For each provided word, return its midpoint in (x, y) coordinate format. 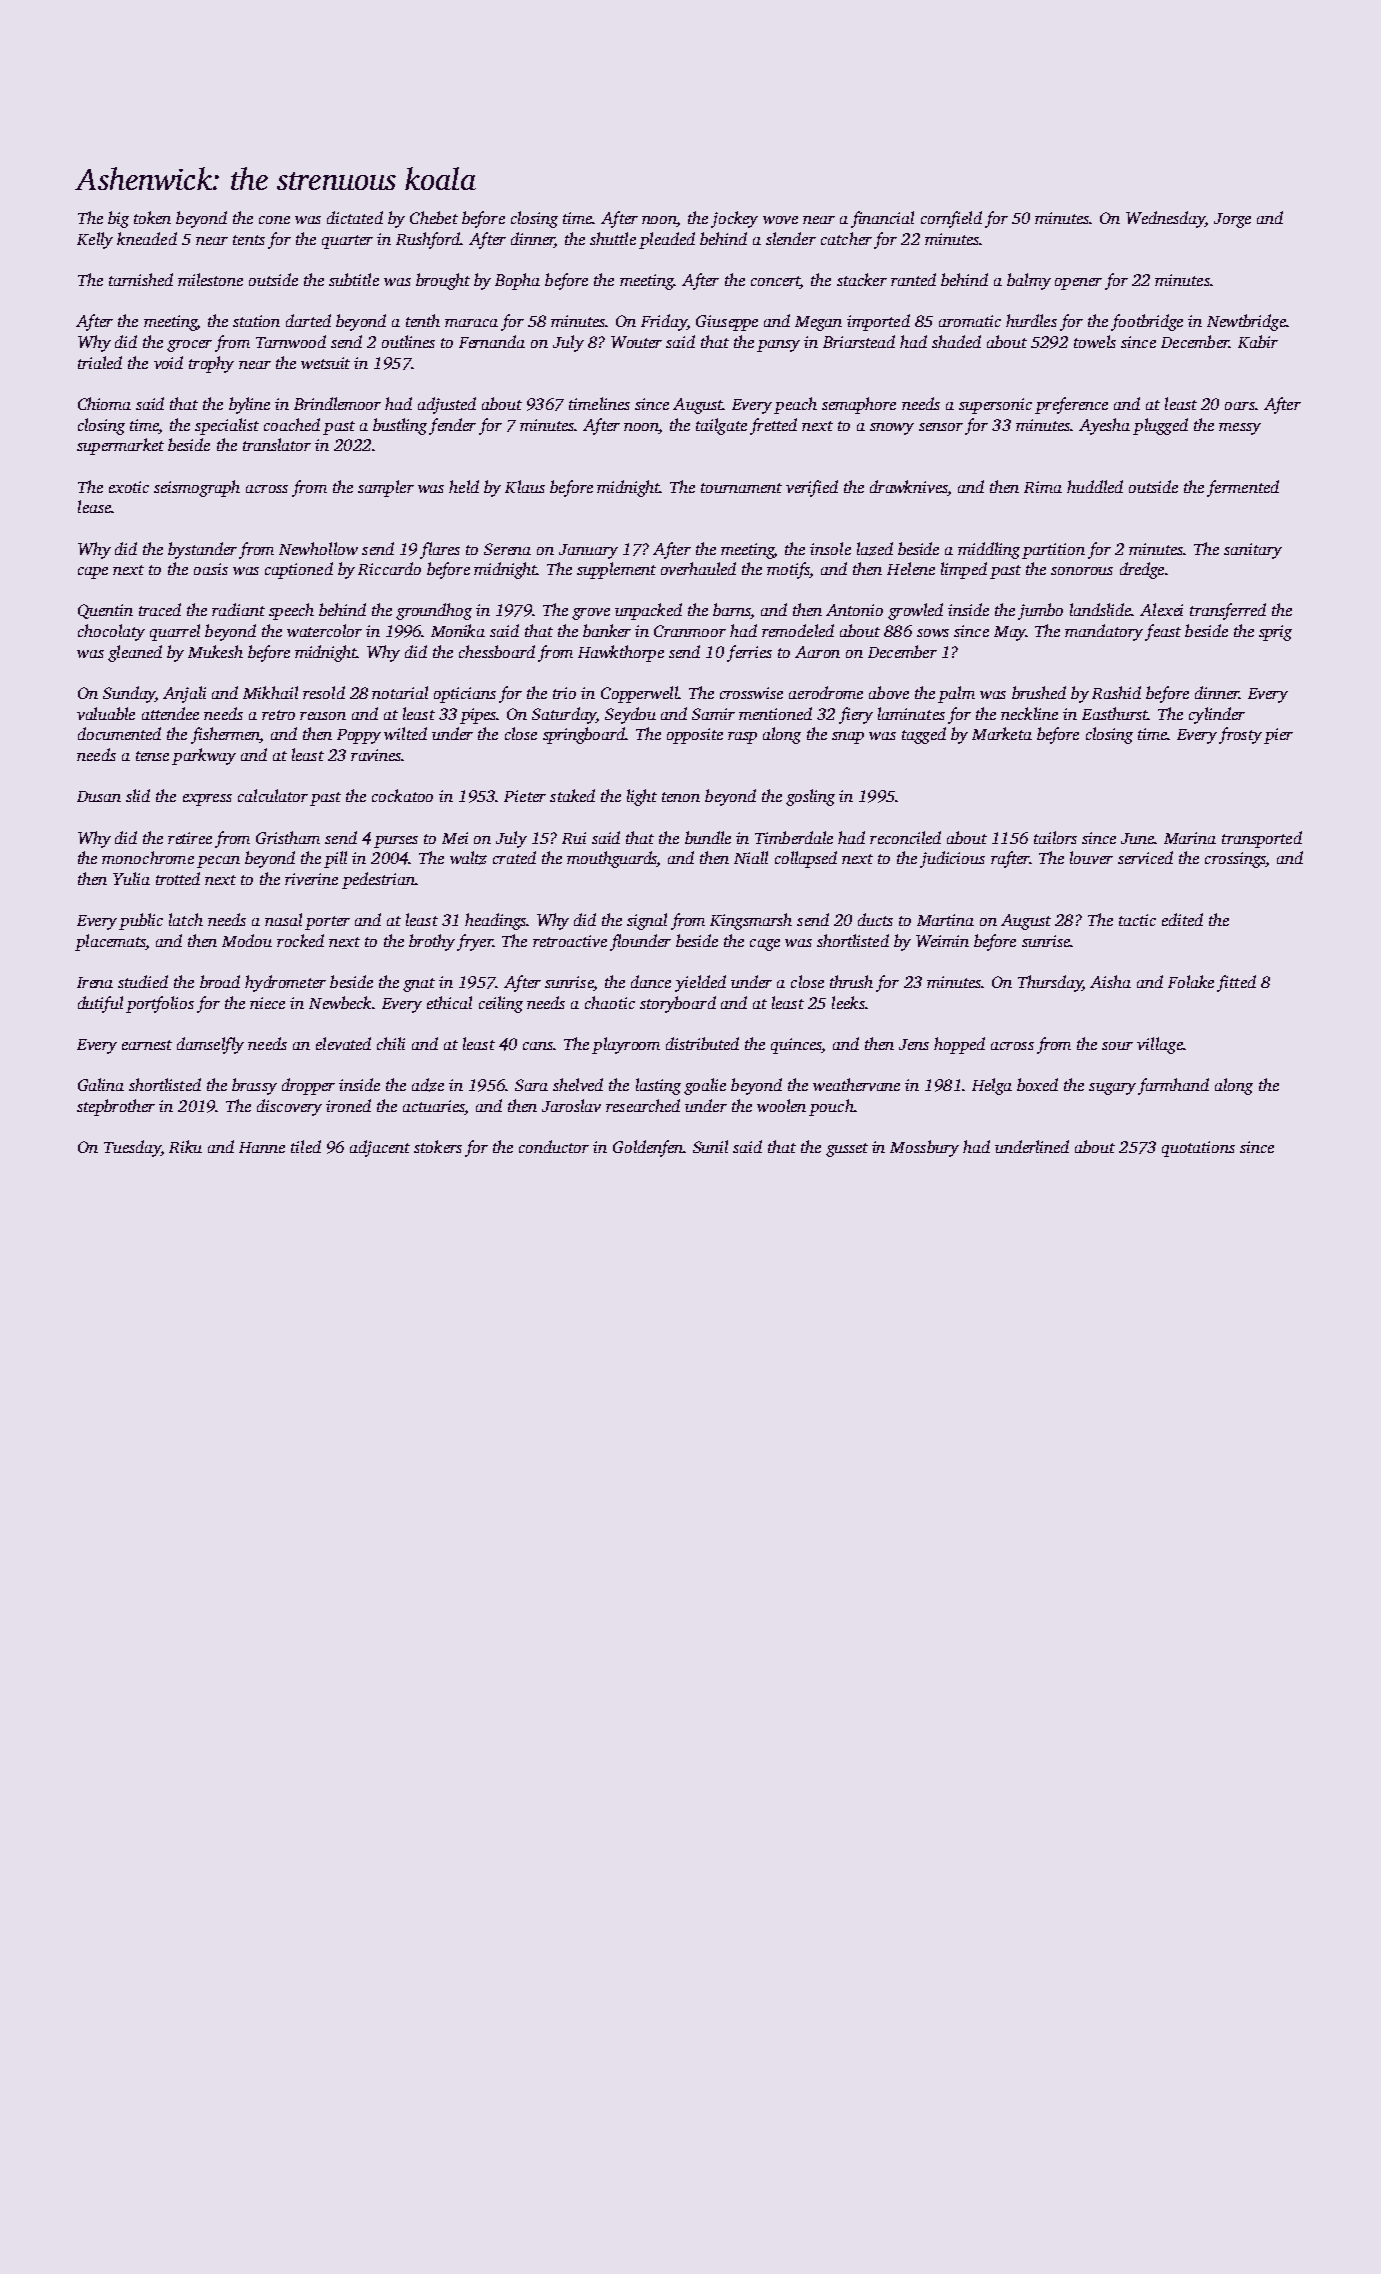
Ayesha (1104, 426)
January (588, 551)
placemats (110, 942)
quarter (347, 242)
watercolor (324, 630)
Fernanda (492, 341)
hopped (959, 1045)
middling (989, 550)
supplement (616, 570)
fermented (1243, 488)
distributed (702, 1043)
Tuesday (132, 1148)
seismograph (197, 488)
